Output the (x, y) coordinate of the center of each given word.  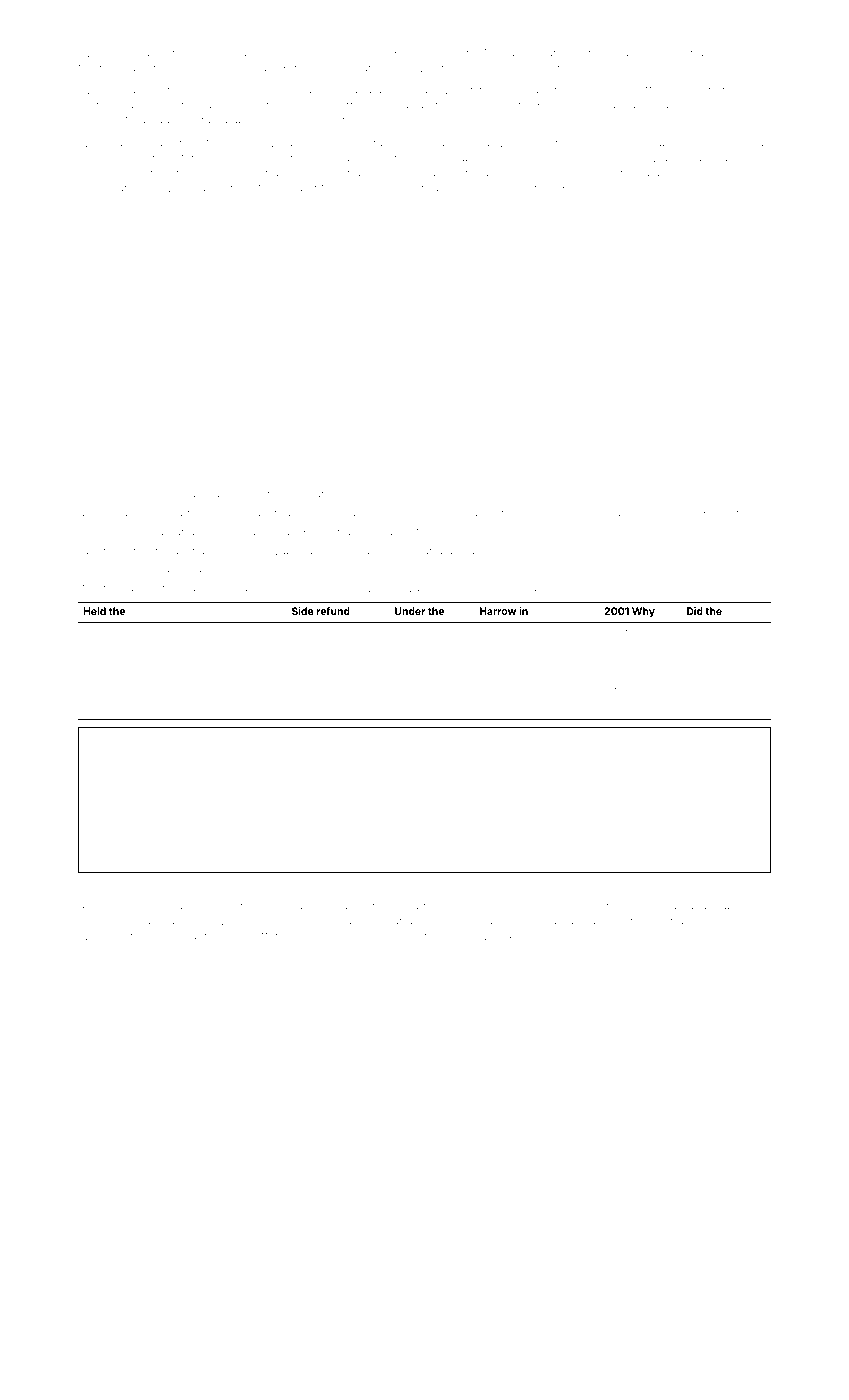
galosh (161, 54)
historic (119, 494)
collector (321, 688)
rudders (429, 53)
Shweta (167, 935)
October (438, 472)
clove (664, 513)
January (133, 189)
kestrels (739, 173)
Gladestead (651, 67)
